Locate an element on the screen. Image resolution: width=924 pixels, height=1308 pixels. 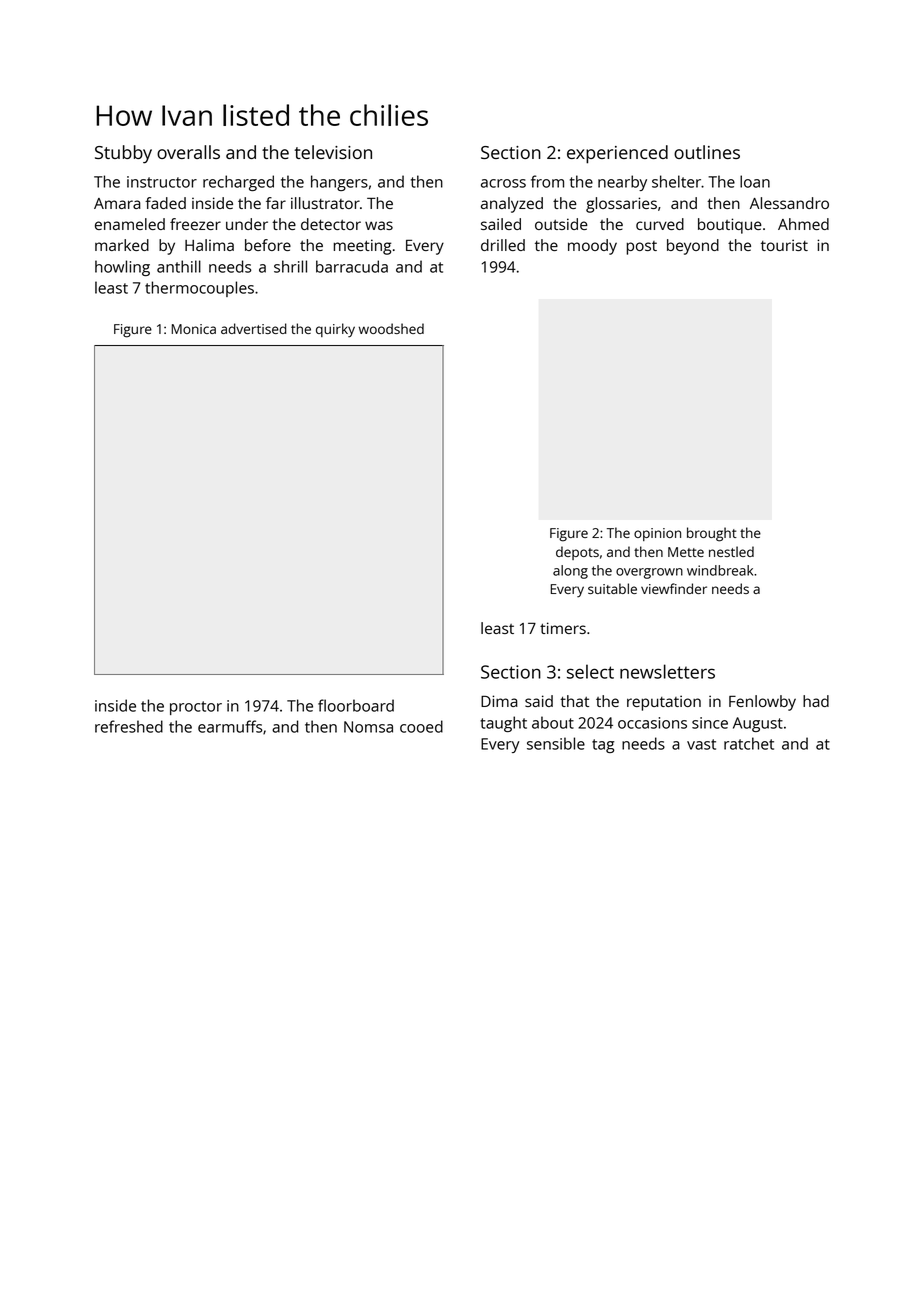
opinion is located at coordinates (657, 534).
